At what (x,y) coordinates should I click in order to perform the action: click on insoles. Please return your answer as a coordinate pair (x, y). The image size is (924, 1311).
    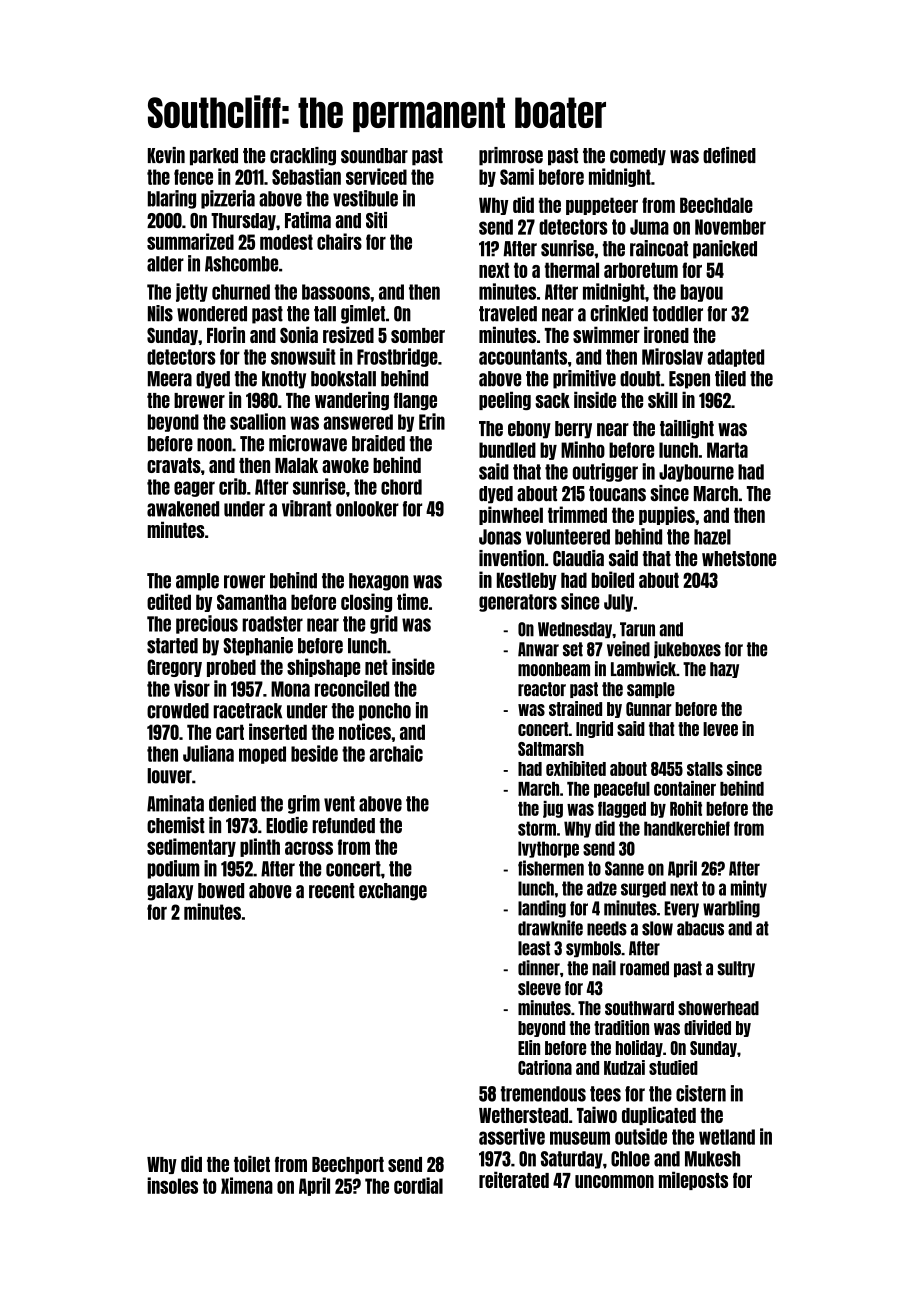
    Looking at the image, I should click on (172, 1185).
